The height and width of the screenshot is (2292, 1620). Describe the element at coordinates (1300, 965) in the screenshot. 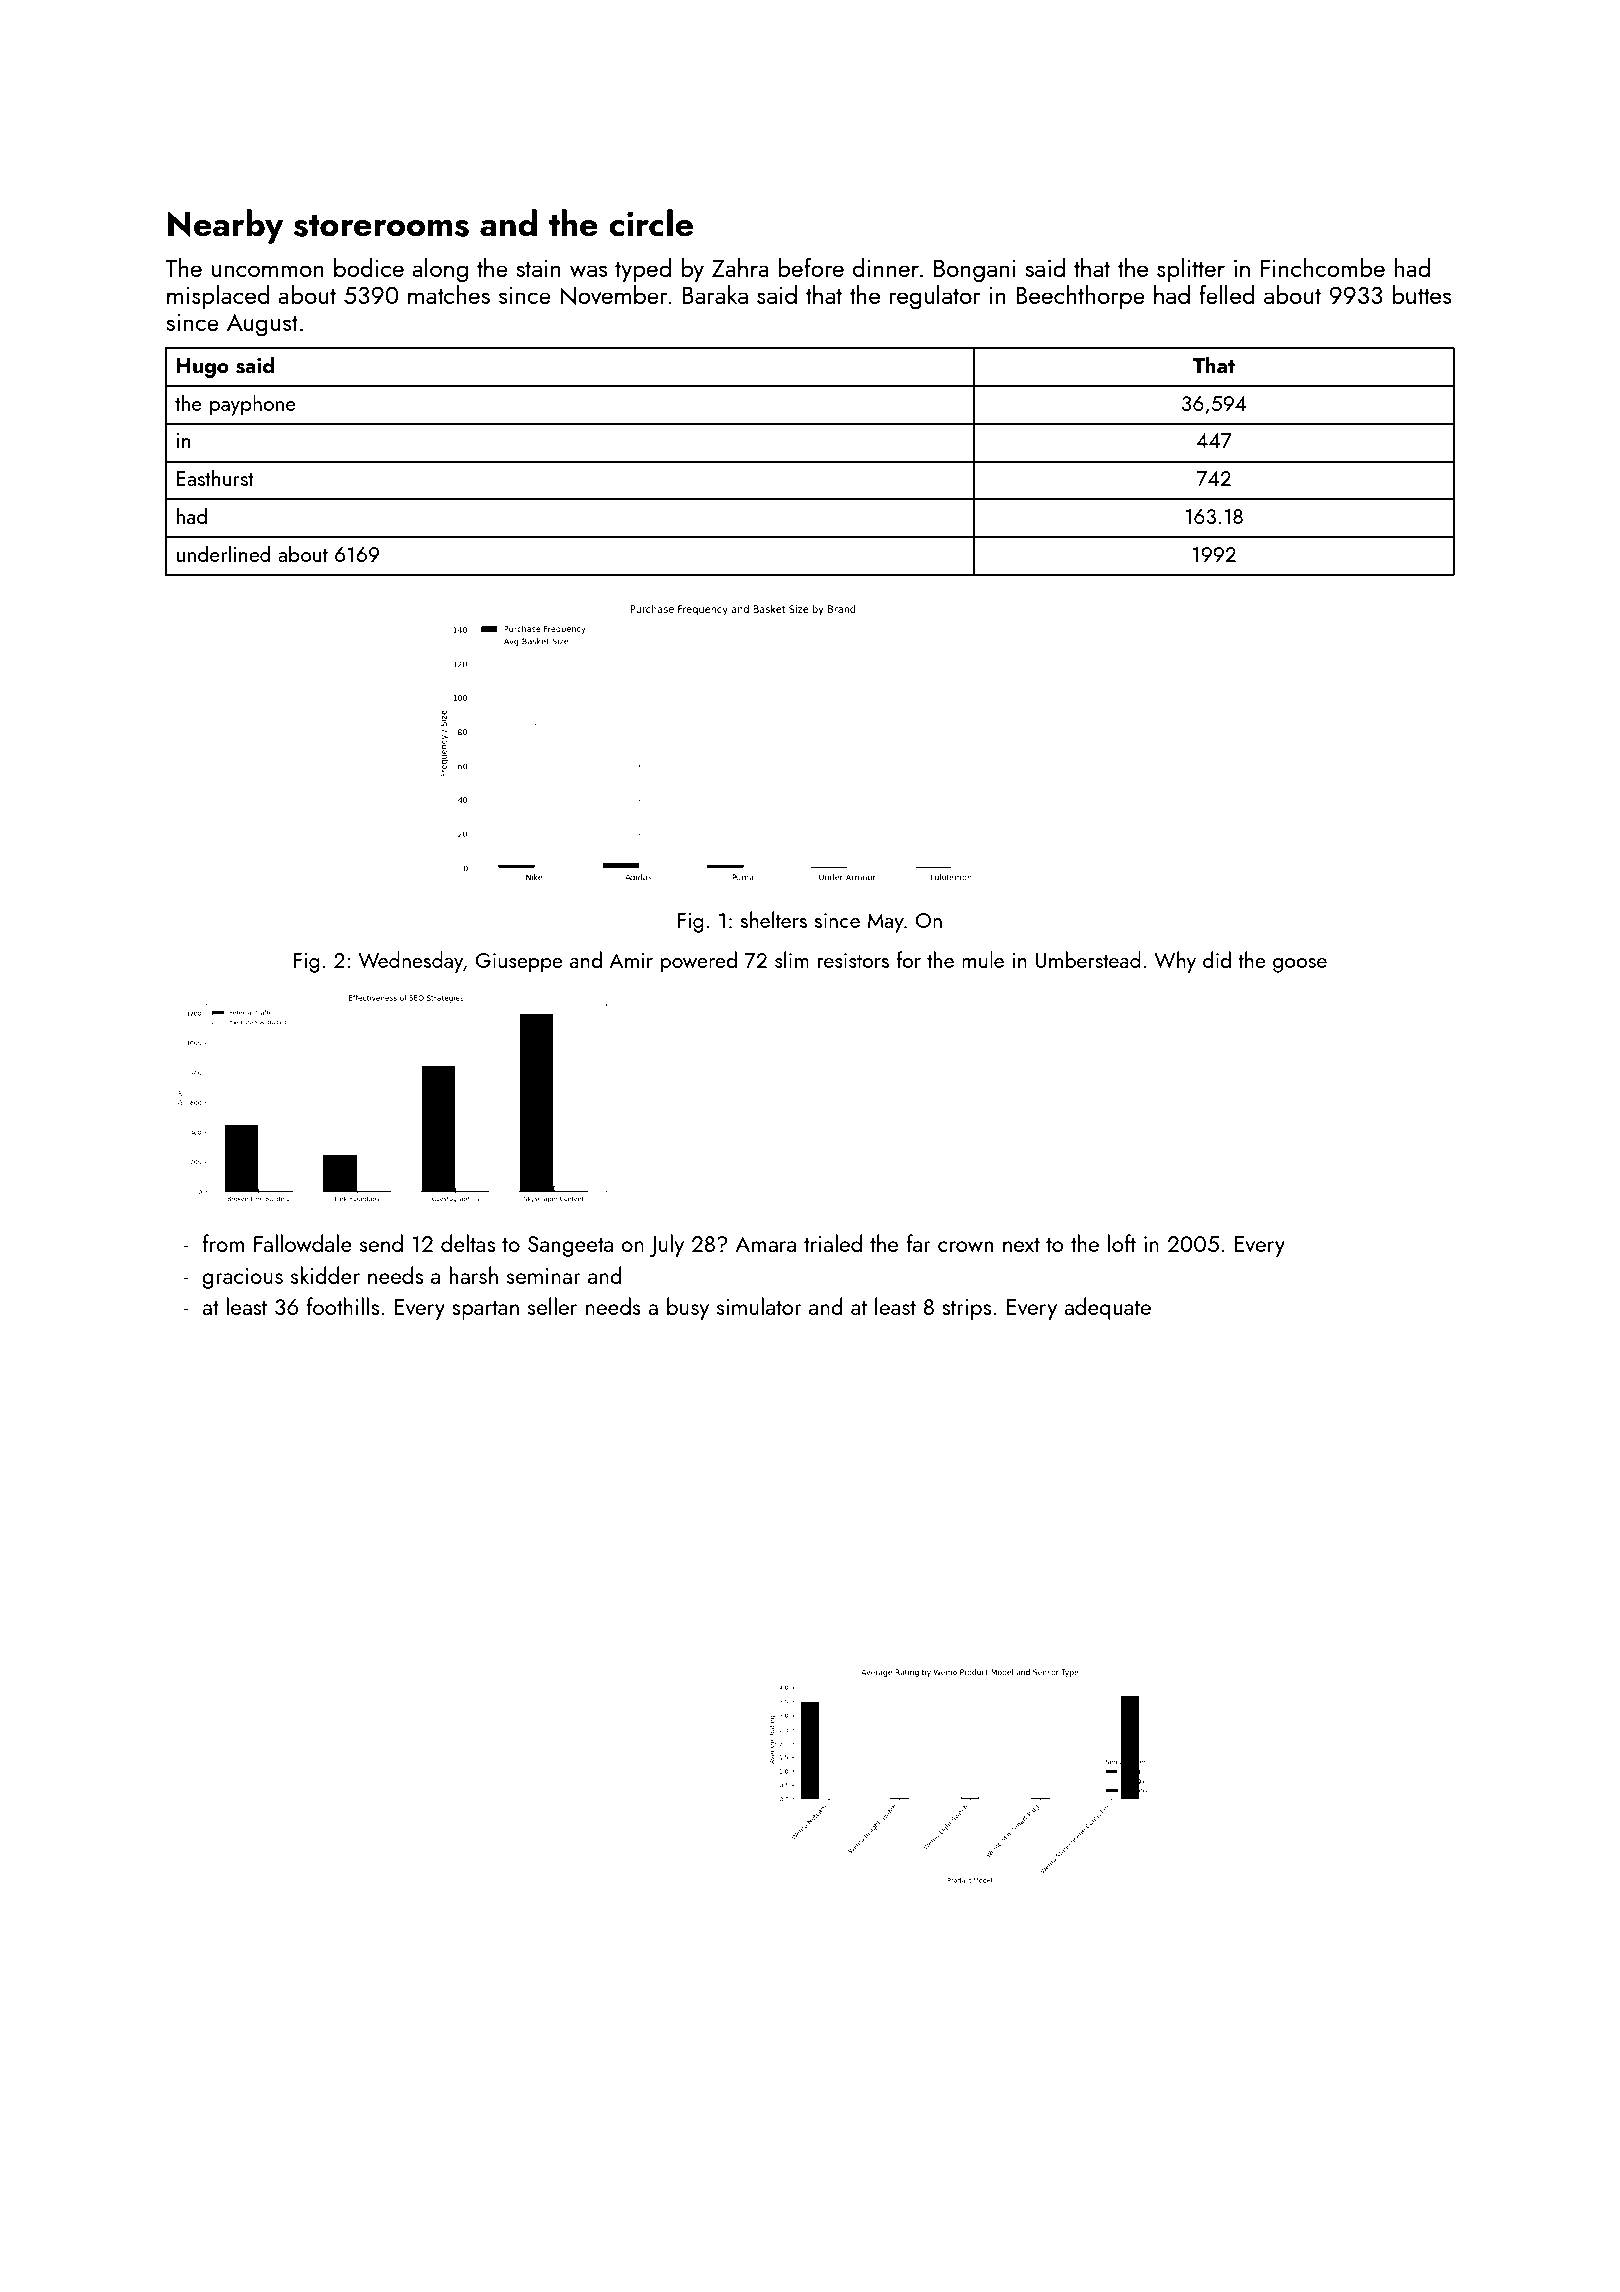

I see `goose` at that location.
